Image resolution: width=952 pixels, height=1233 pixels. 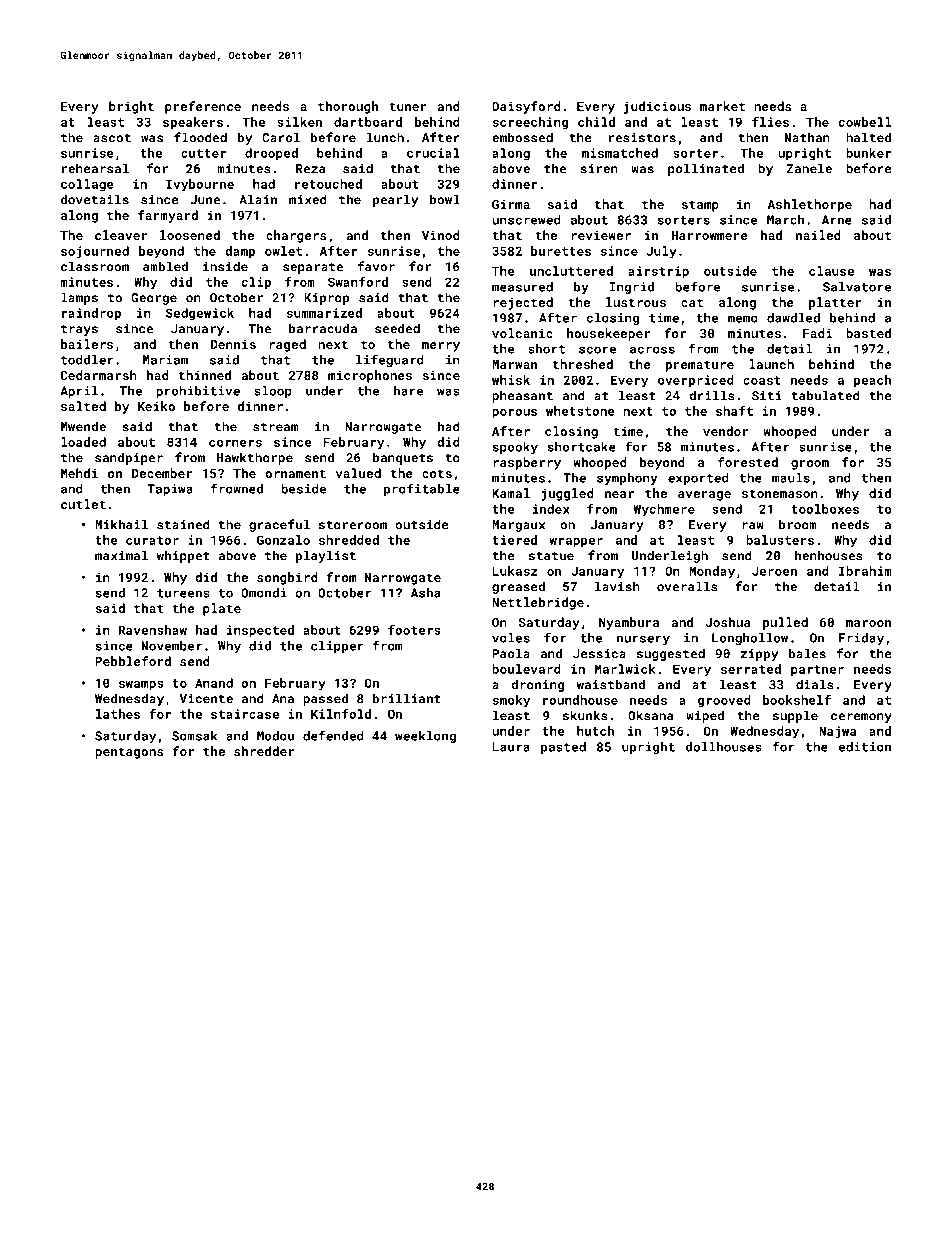 I want to click on roundhouse, so click(x=580, y=700).
